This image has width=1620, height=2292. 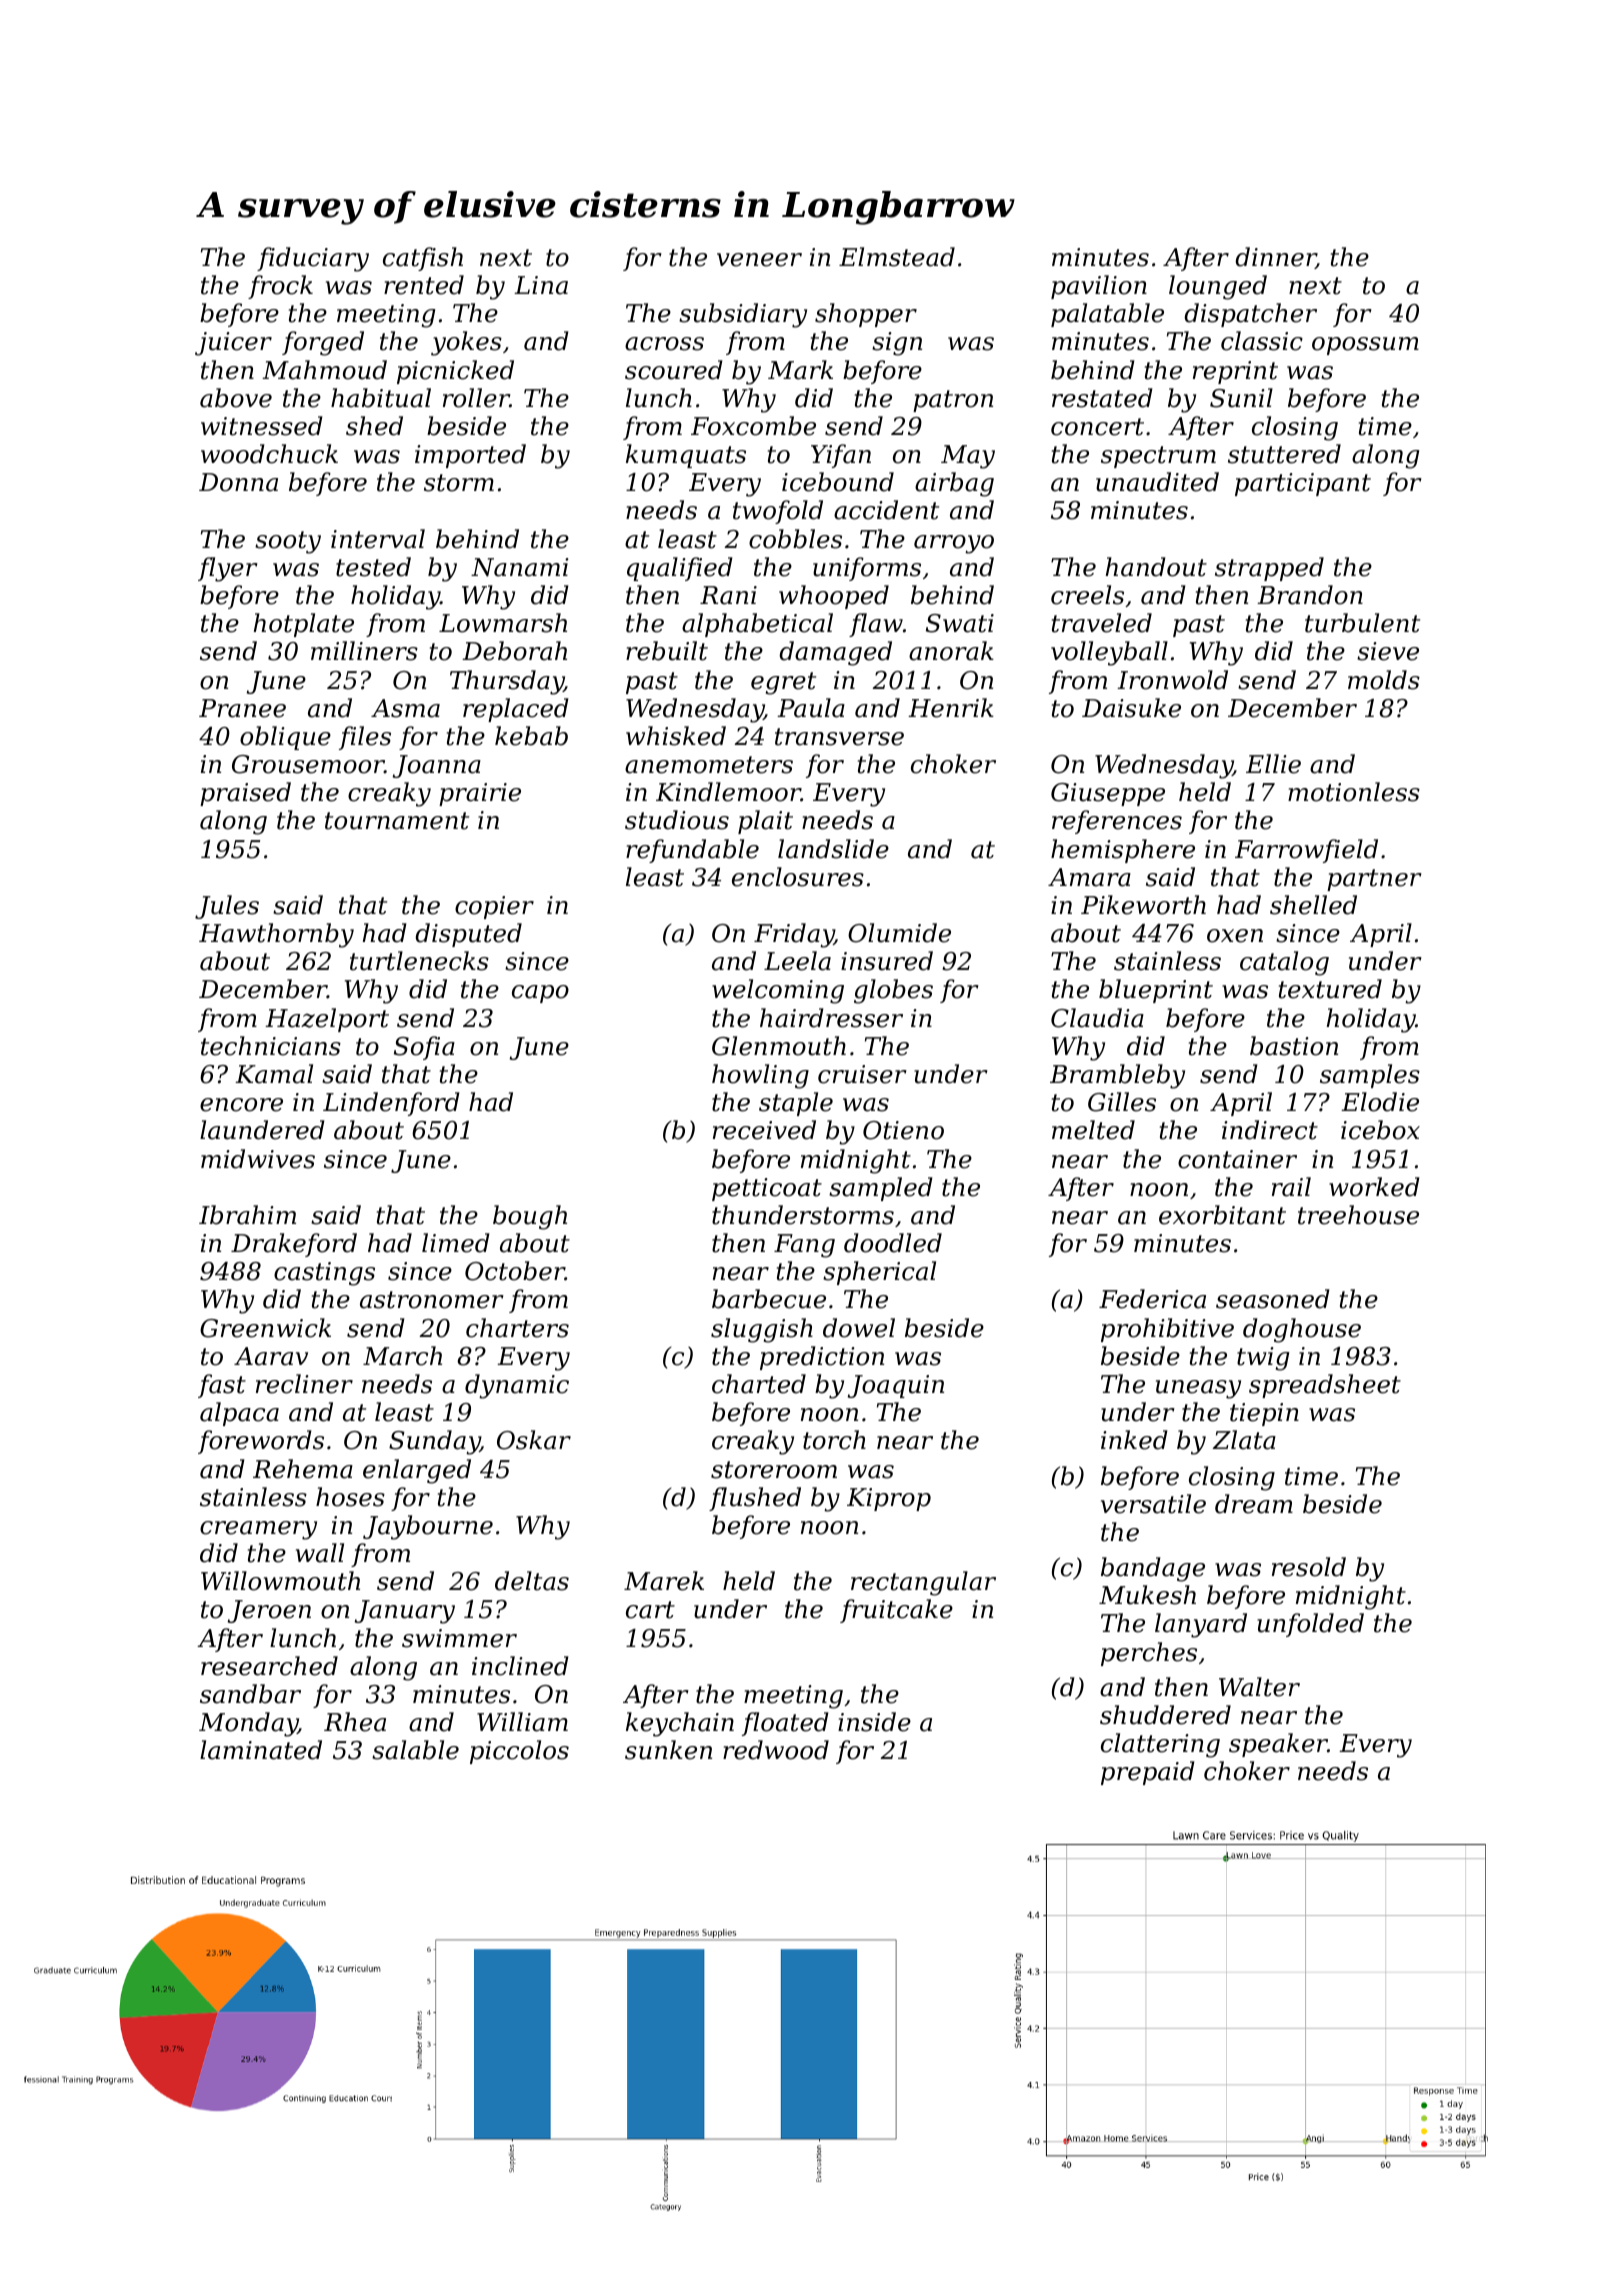 What do you see at coordinates (1143, 905) in the image?
I see `Pikeworth` at bounding box center [1143, 905].
